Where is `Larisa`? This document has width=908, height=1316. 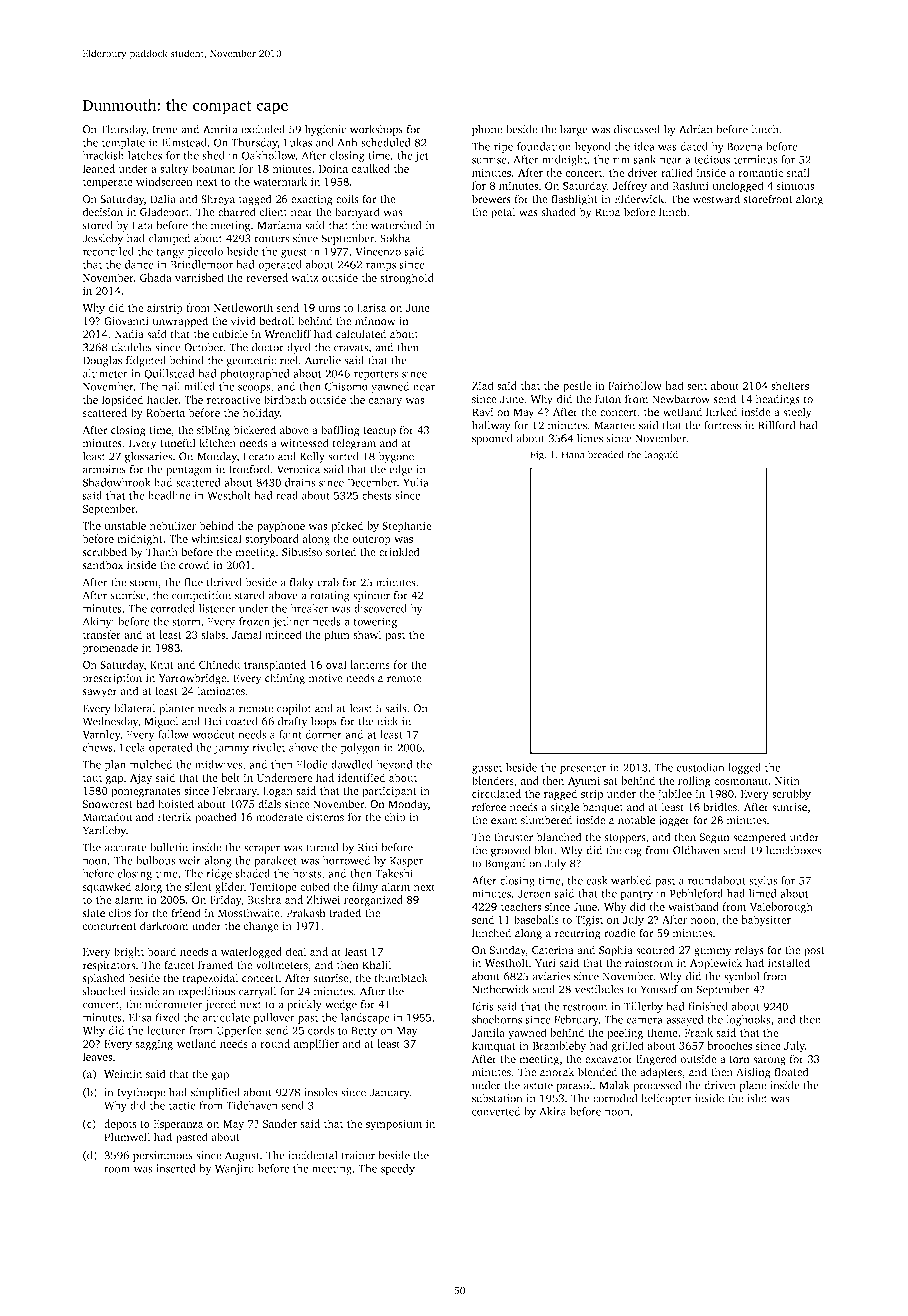 Larisa is located at coordinates (371, 307).
